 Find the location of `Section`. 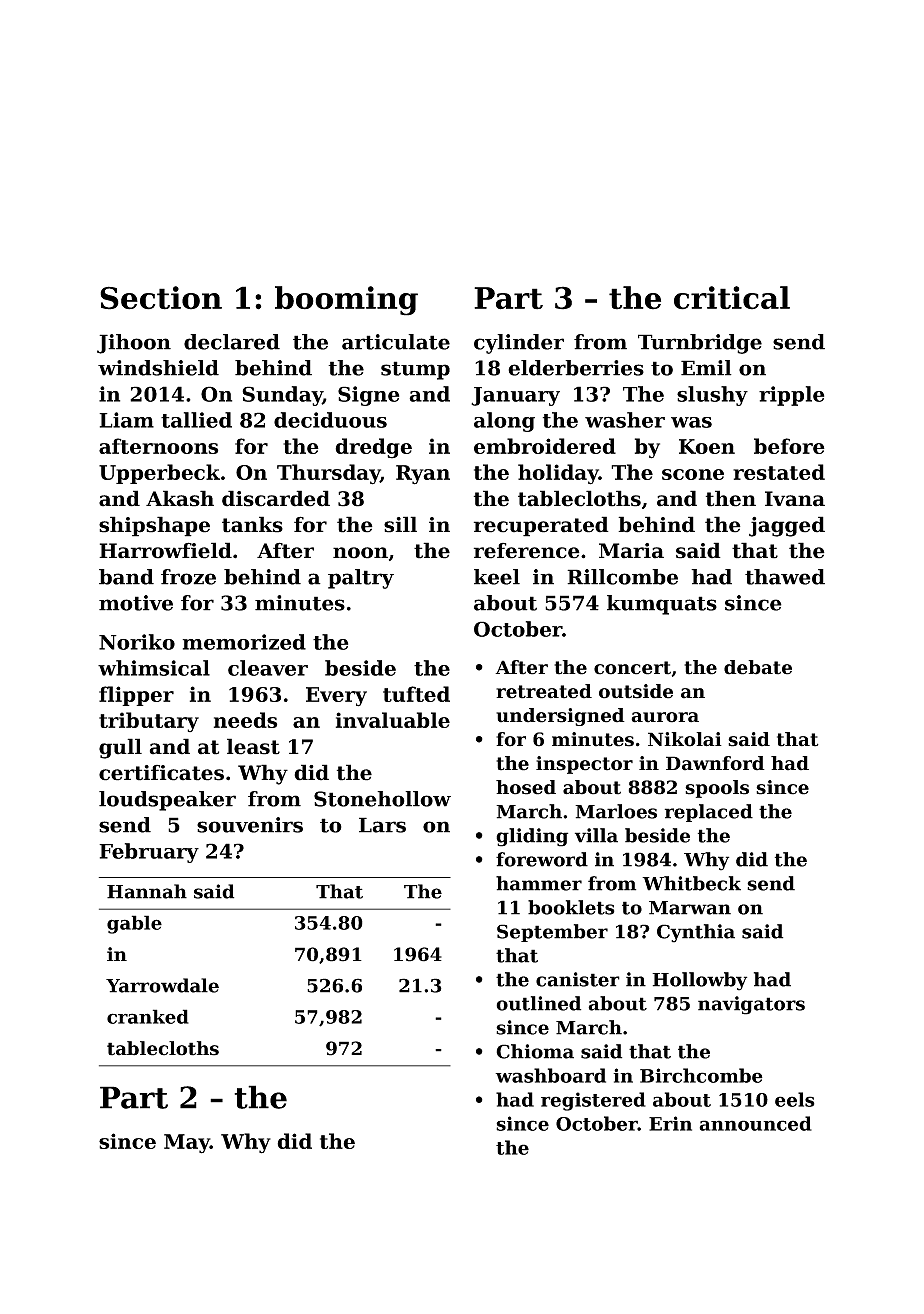

Section is located at coordinates (161, 298).
